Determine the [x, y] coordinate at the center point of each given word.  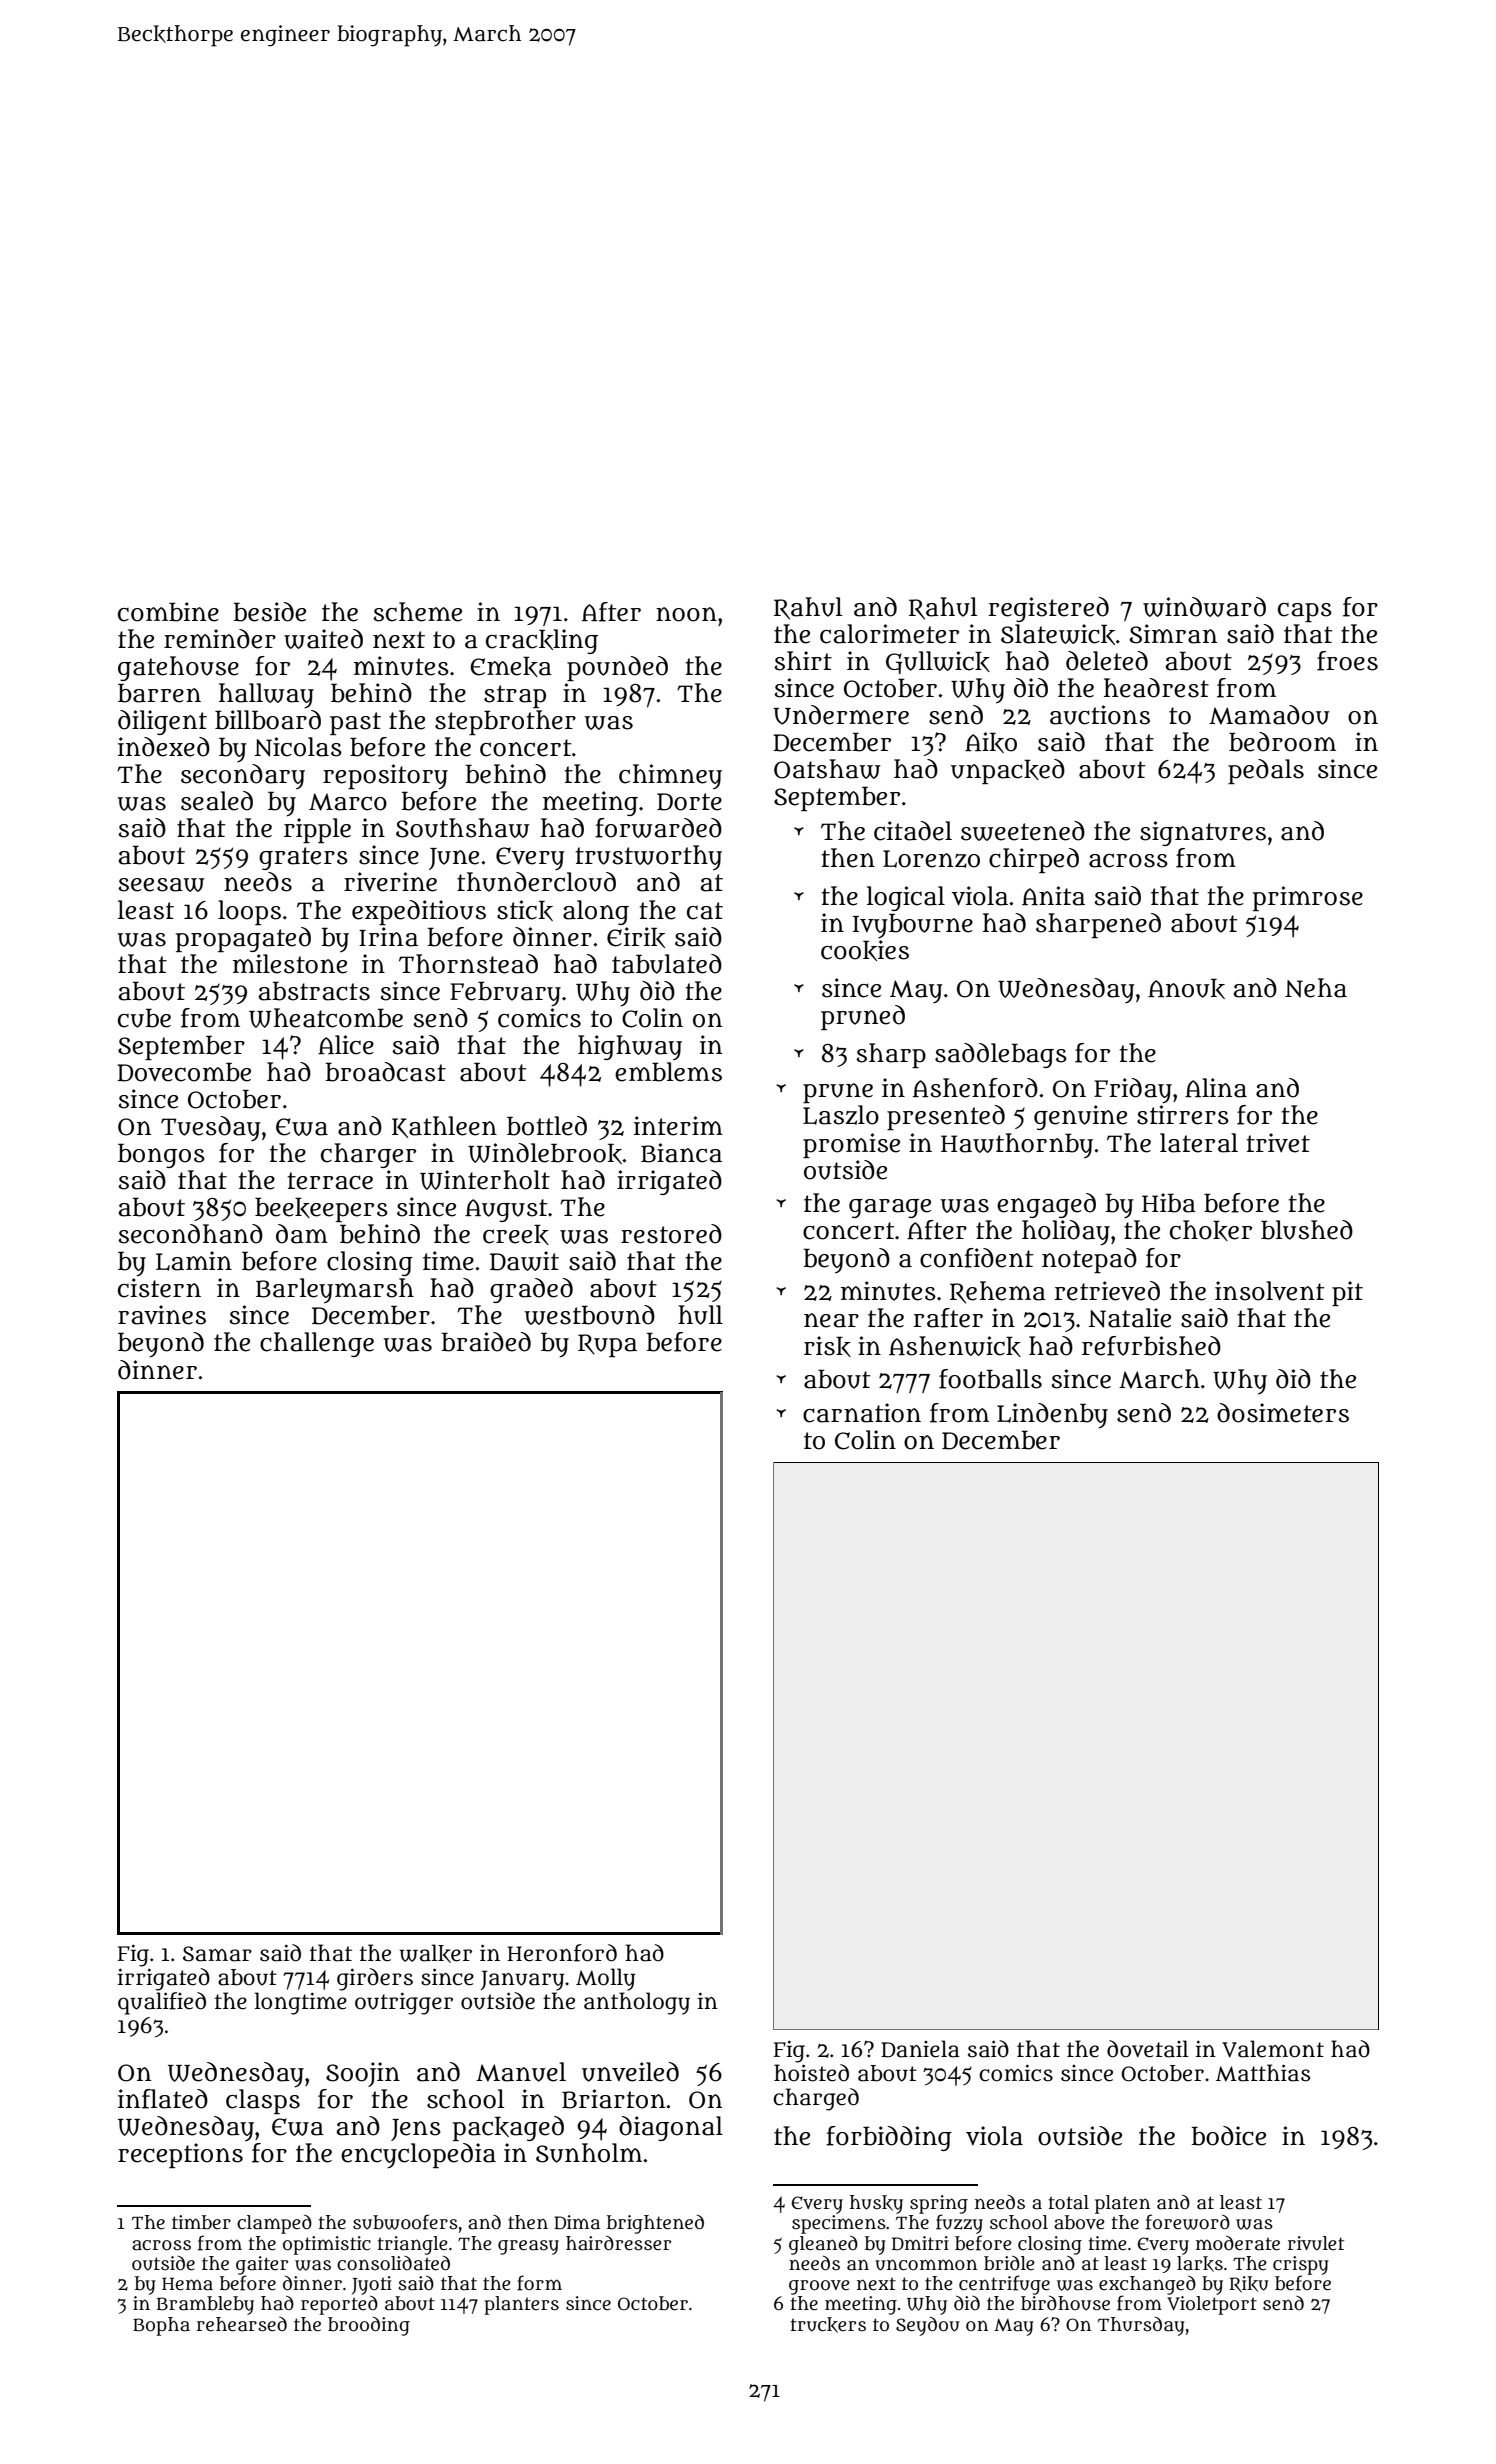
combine [168, 612]
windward [1204, 607]
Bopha [161, 2326]
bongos [161, 1155]
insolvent [1269, 1291]
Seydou [928, 2326]
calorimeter [889, 634]
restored [671, 1234]
